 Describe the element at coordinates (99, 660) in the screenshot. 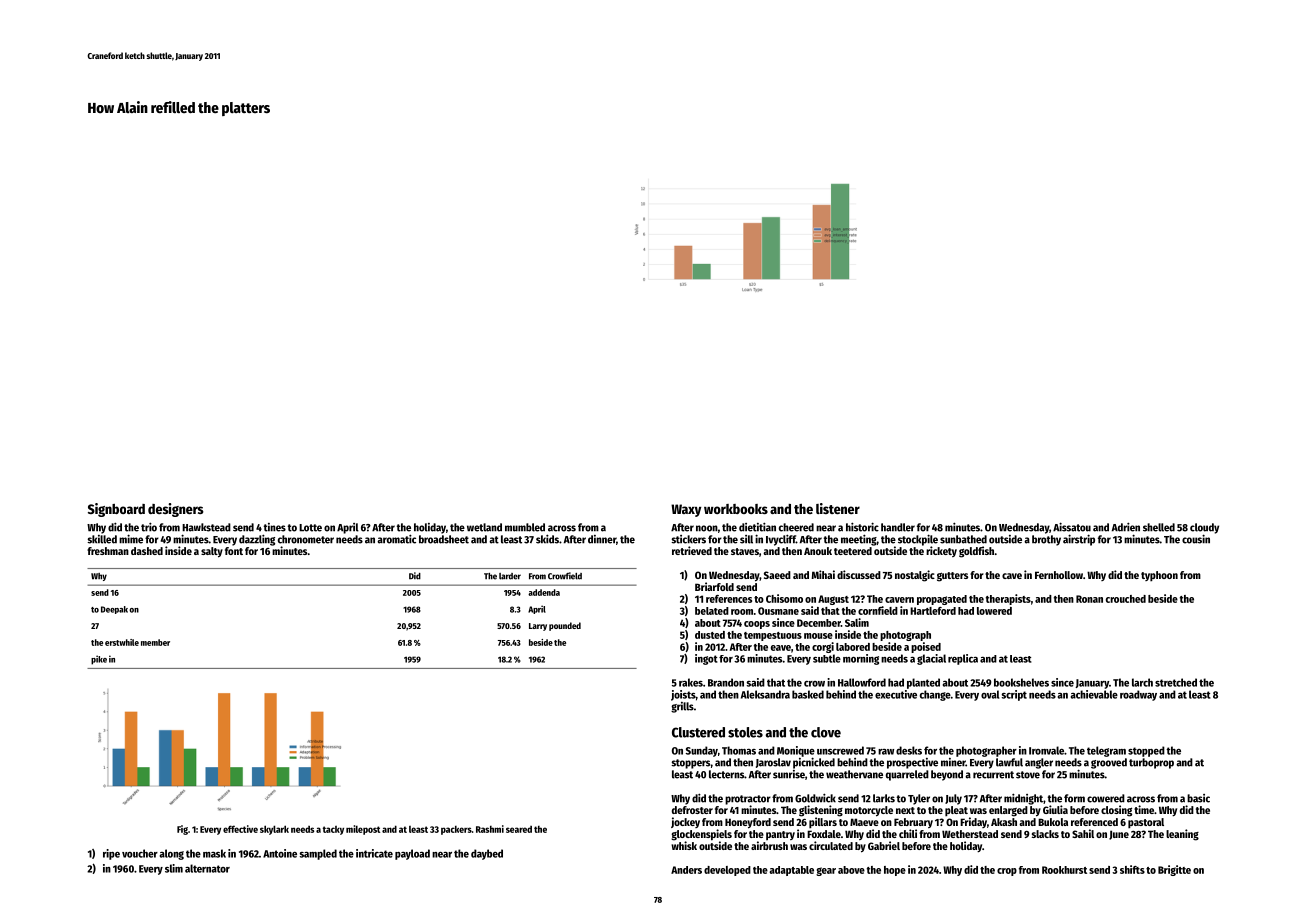

I see `pike` at that location.
